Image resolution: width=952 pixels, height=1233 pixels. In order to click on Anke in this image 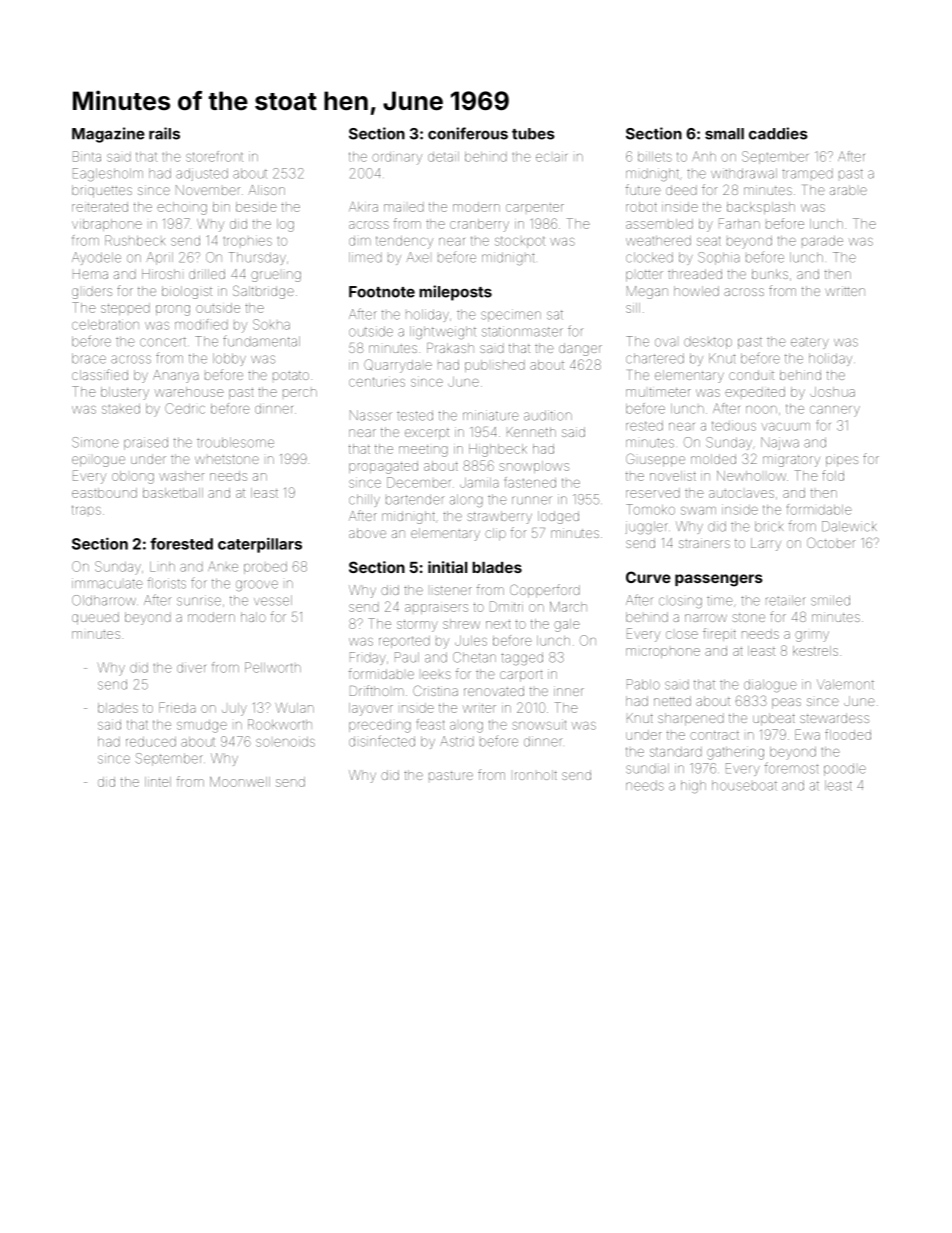, I will do `click(223, 567)`.
